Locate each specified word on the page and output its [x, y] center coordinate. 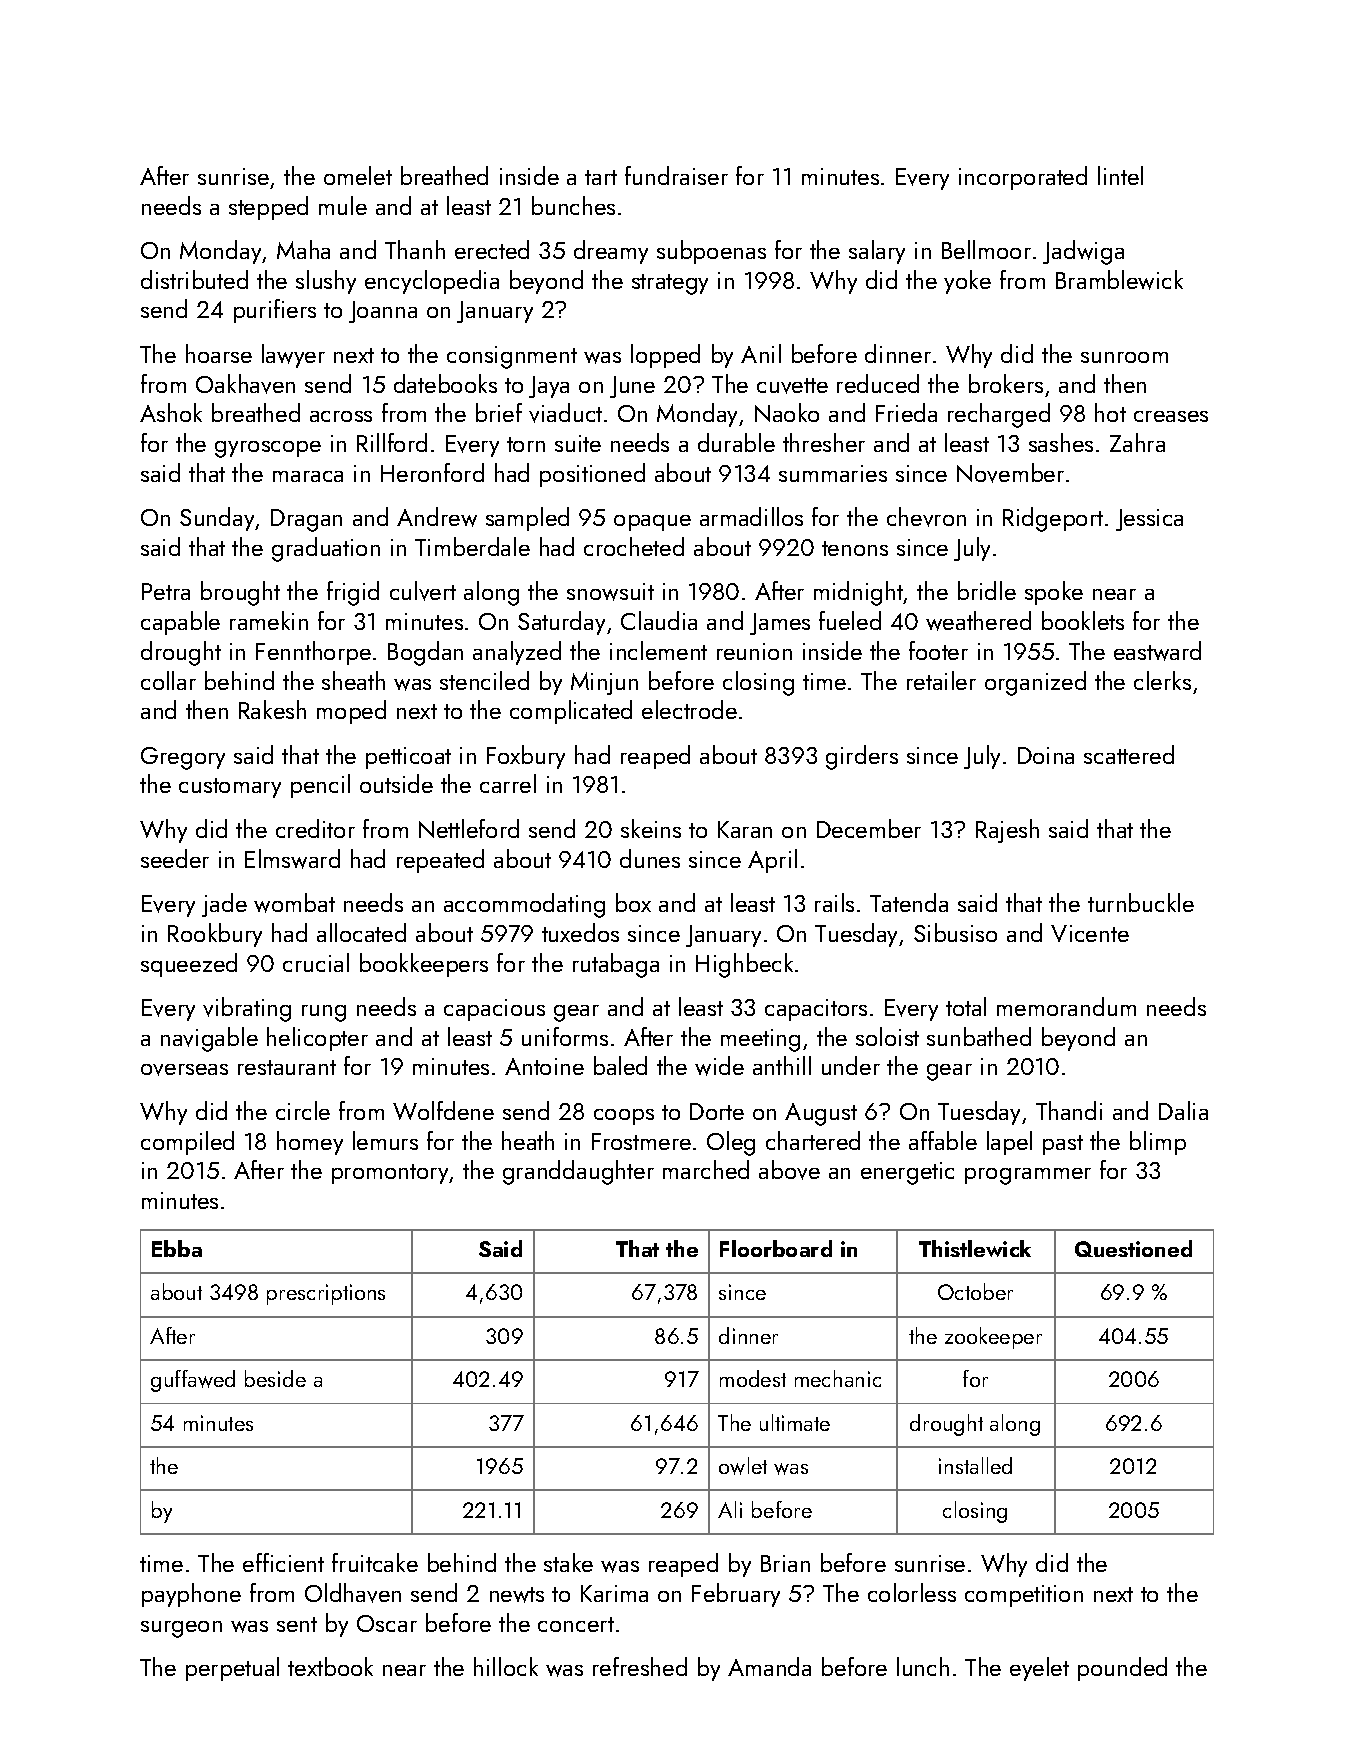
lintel [1120, 175]
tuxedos [580, 932]
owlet [743, 1466]
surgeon [181, 1629]
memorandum [1066, 1006]
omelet [358, 175]
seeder [175, 858]
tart [601, 177]
